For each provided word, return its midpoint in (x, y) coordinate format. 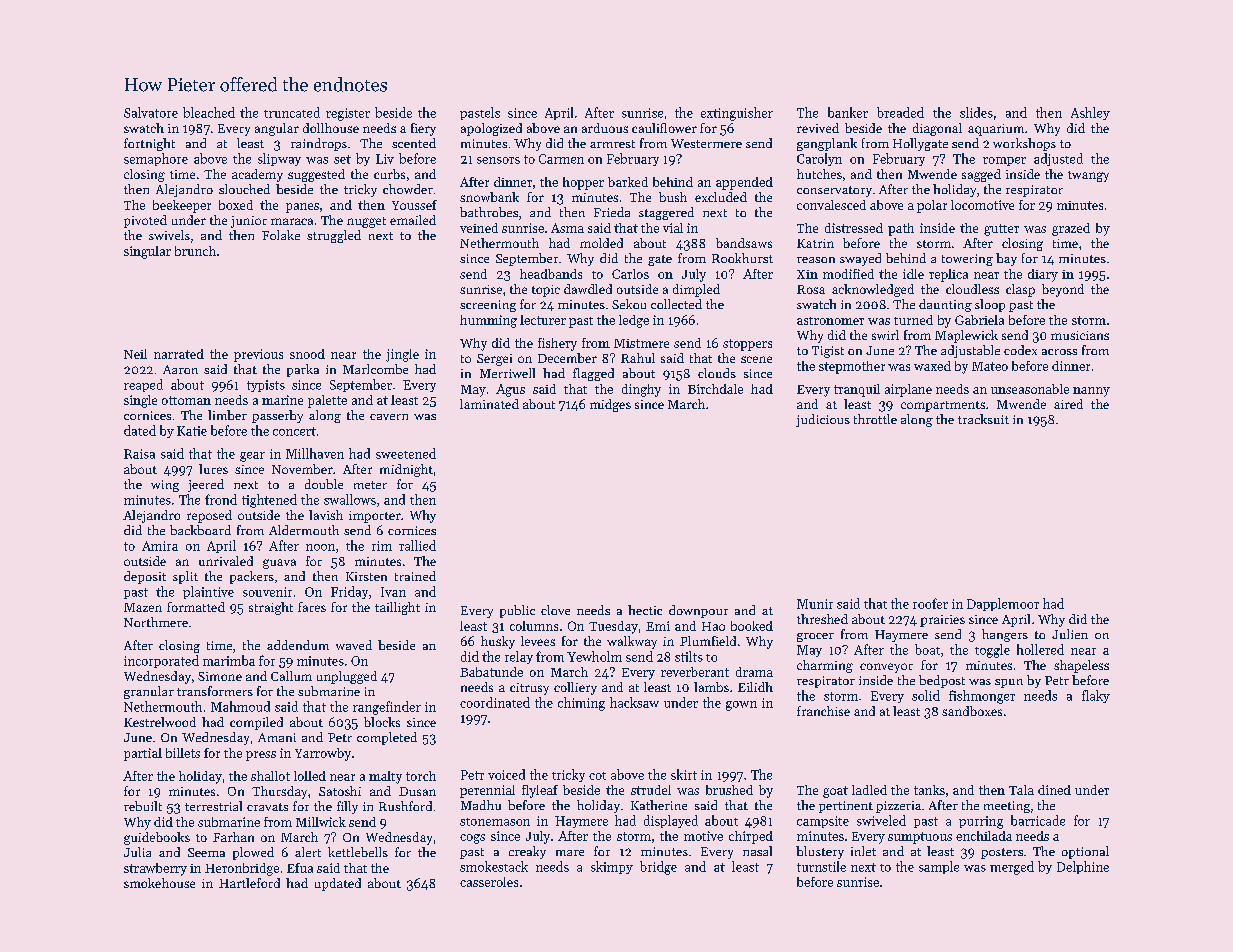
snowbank (489, 197)
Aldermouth (304, 530)
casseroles (489, 882)
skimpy (612, 867)
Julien (1070, 634)
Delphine (1083, 867)
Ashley (1090, 113)
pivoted (145, 221)
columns (534, 626)
